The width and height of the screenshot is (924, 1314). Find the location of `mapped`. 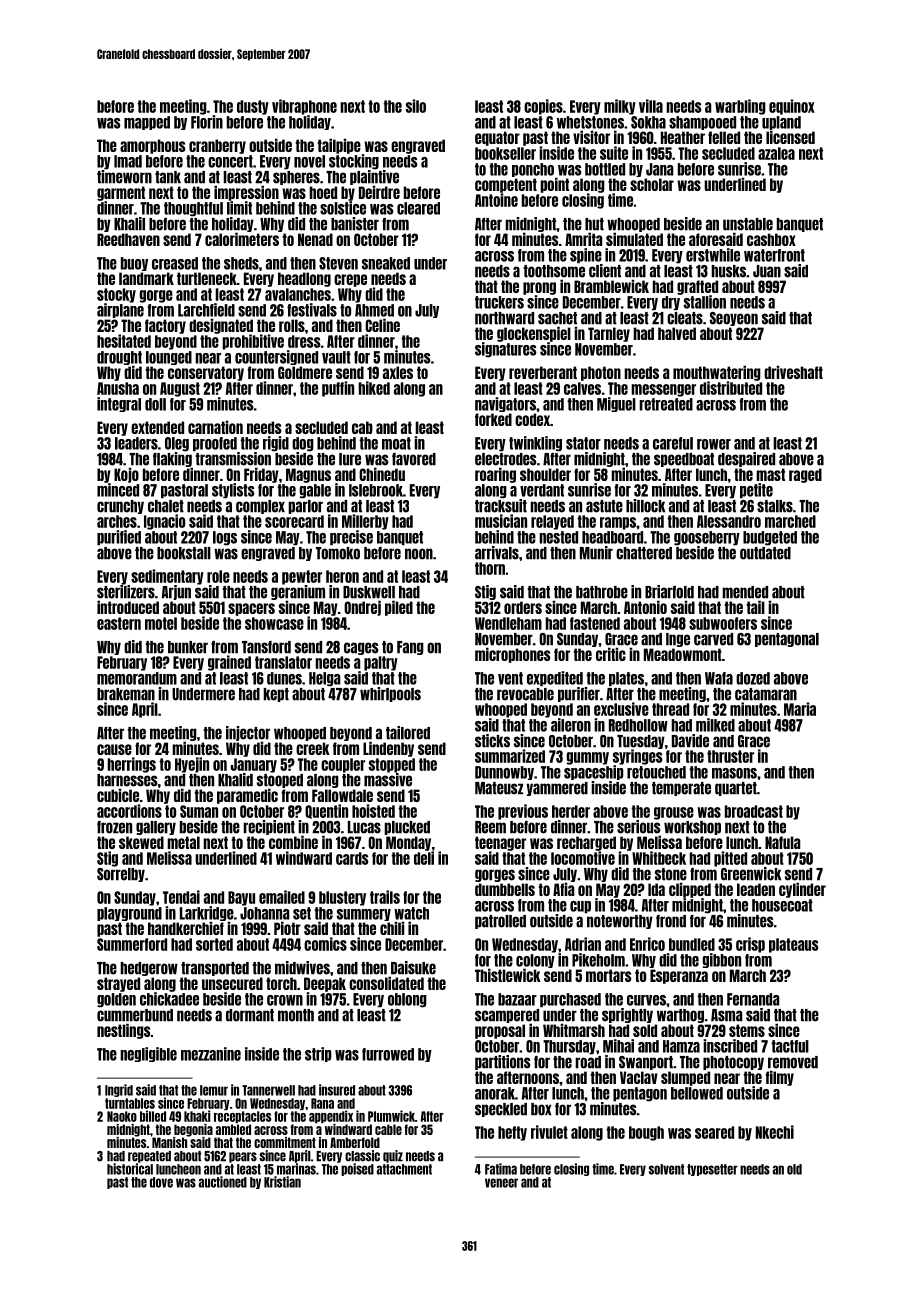

mapped is located at coordinates (147, 123).
